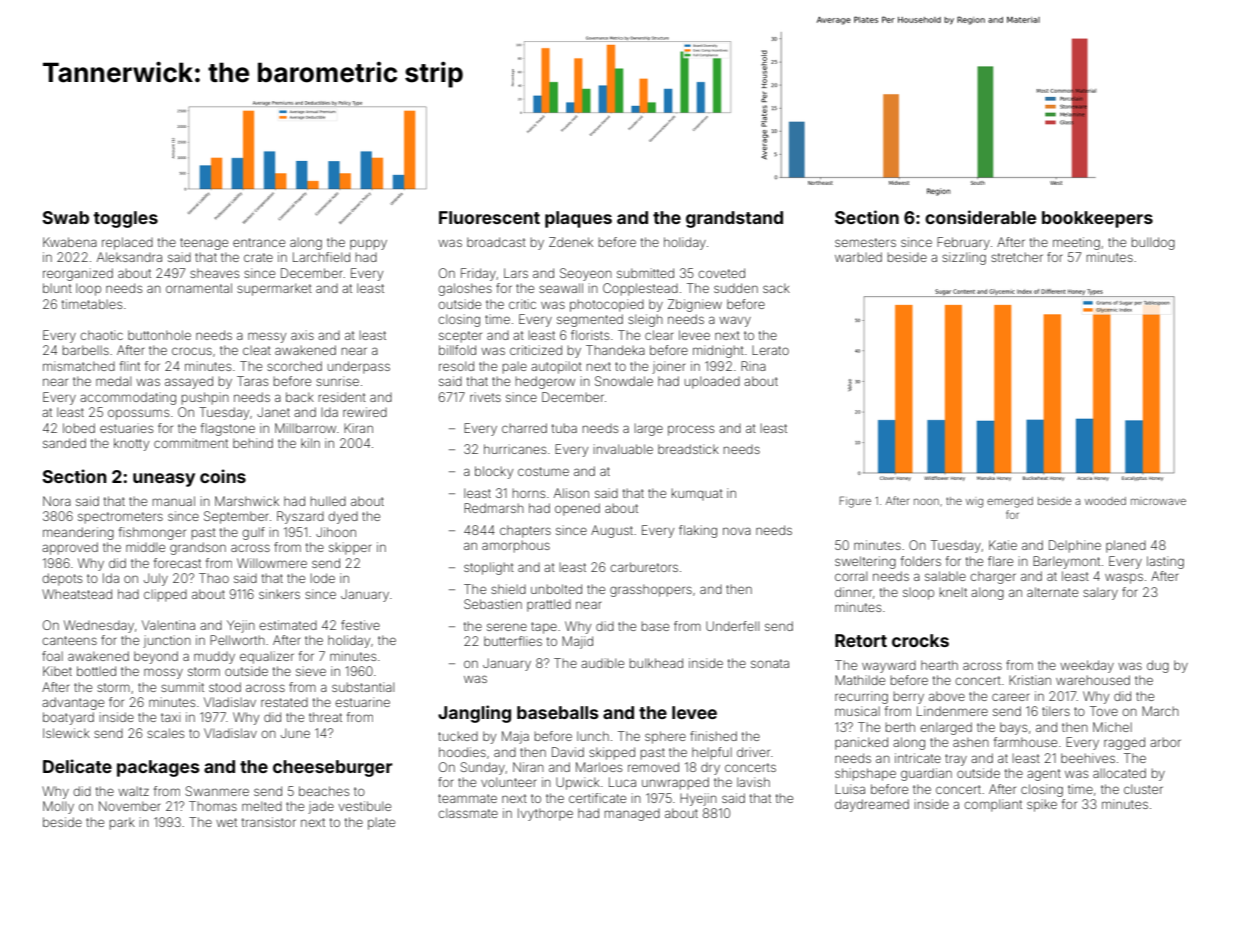 Image resolution: width=1233 pixels, height=952 pixels. Describe the element at coordinates (1076, 243) in the page. I see `meeting` at that location.
